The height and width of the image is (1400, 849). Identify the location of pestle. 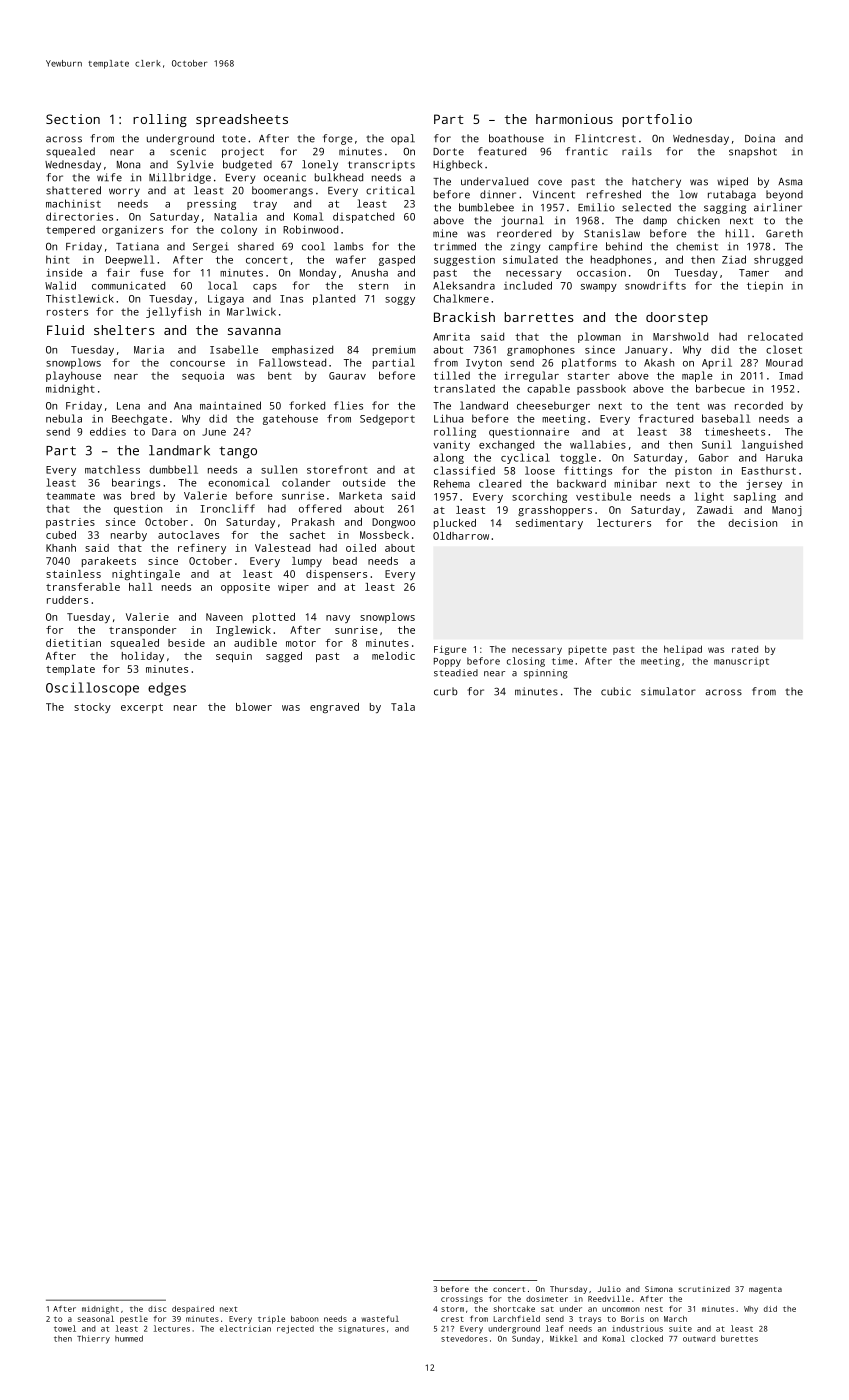
(134, 1319).
